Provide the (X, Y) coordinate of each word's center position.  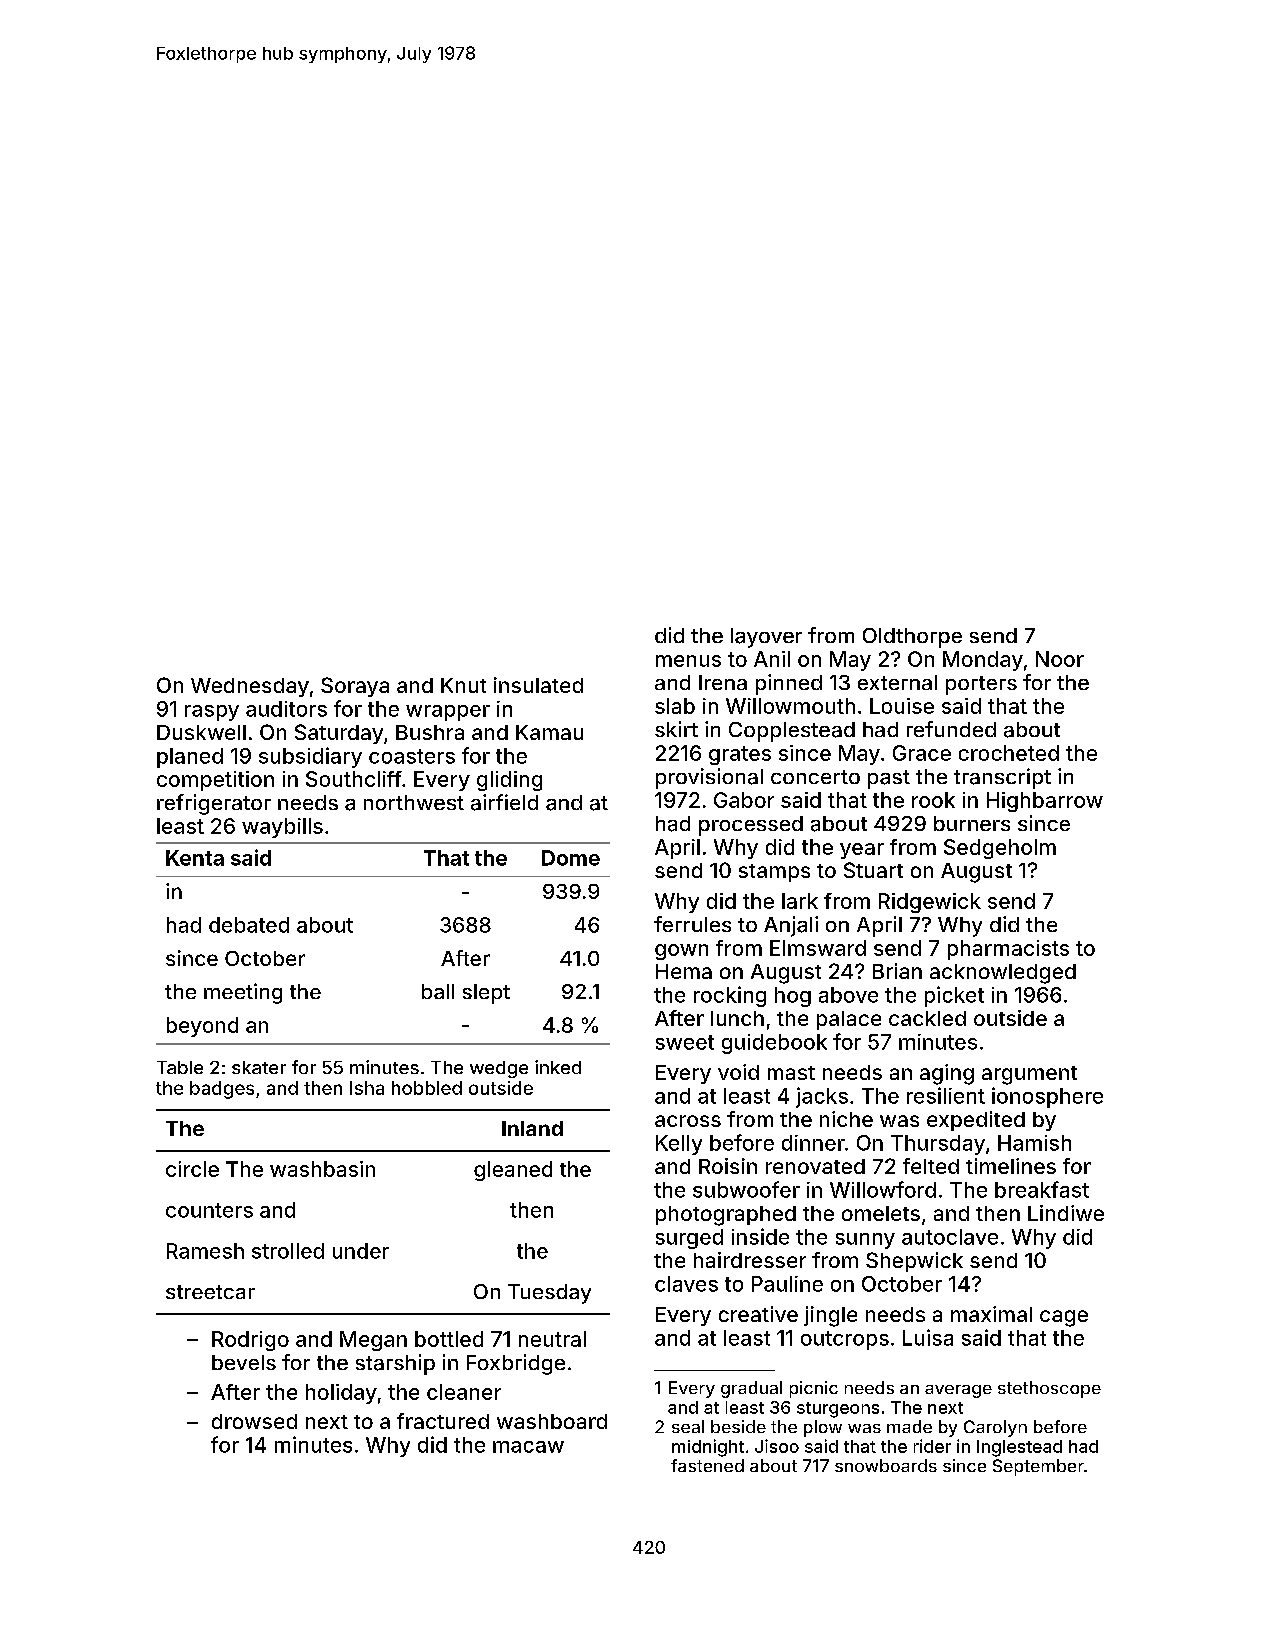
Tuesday (549, 1294)
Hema (684, 971)
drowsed (254, 1421)
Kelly (679, 1145)
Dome (571, 858)
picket (954, 996)
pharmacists (1008, 950)
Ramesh (205, 1251)
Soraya (355, 687)
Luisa (928, 1337)
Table (180, 1067)
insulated (538, 685)
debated (249, 925)
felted (931, 1166)
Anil (772, 659)
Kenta (195, 858)
